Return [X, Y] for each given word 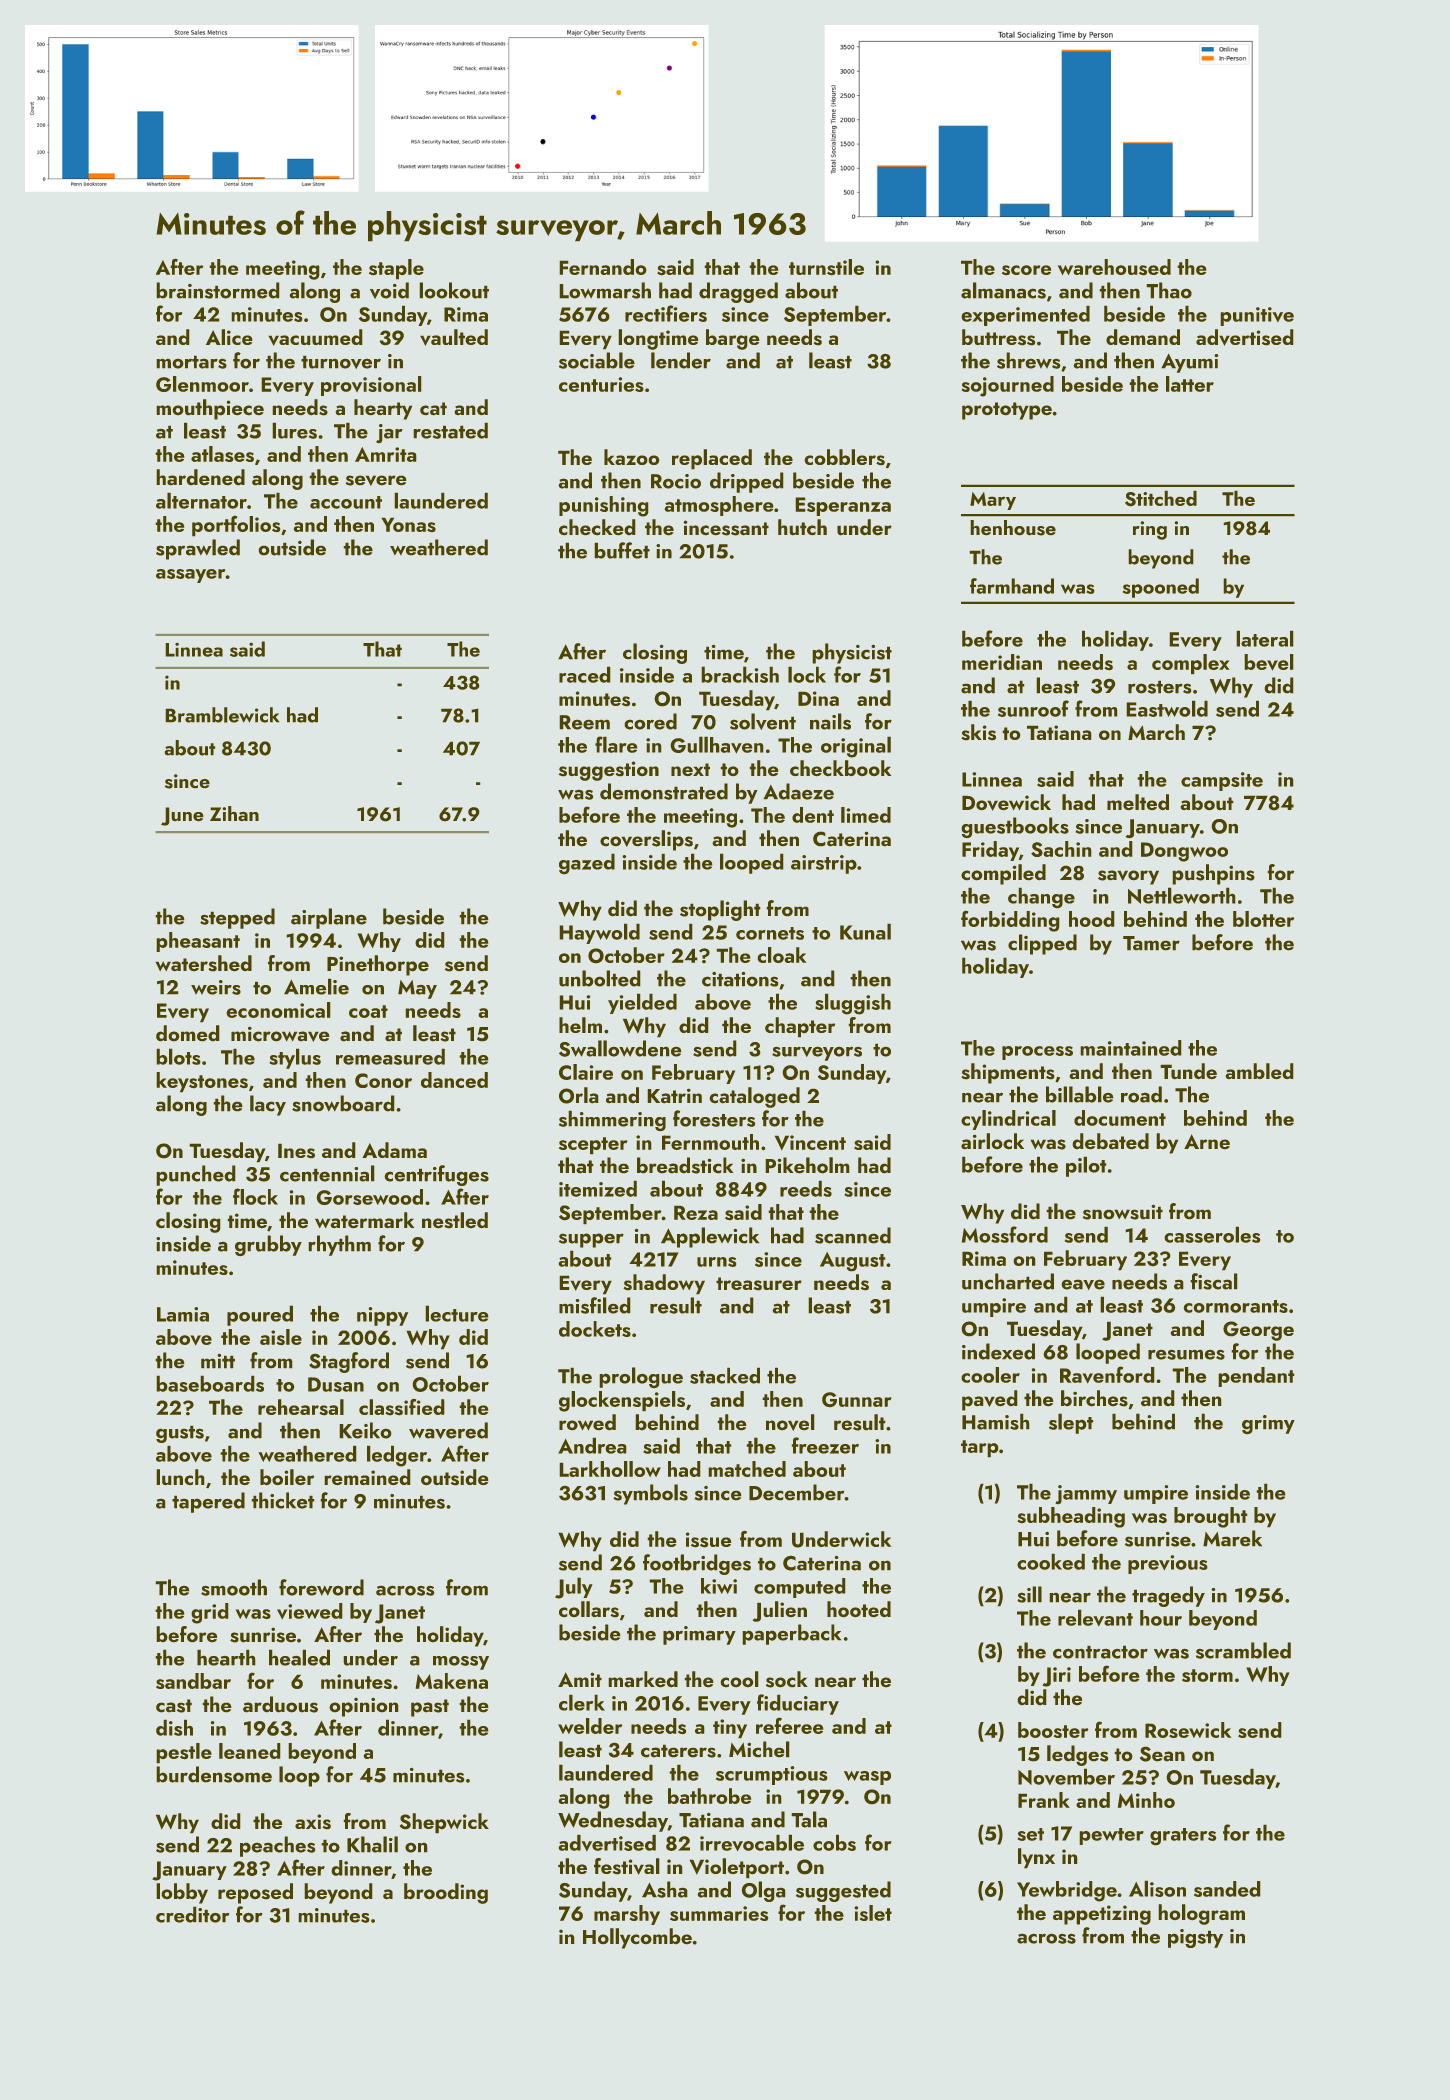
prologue [641, 1378]
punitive [1257, 316]
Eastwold [1167, 708]
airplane [329, 918]
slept [1071, 1423]
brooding [446, 1893]
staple [396, 269]
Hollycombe [637, 1938]
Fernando [603, 267]
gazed [587, 864]
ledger [397, 1456]
